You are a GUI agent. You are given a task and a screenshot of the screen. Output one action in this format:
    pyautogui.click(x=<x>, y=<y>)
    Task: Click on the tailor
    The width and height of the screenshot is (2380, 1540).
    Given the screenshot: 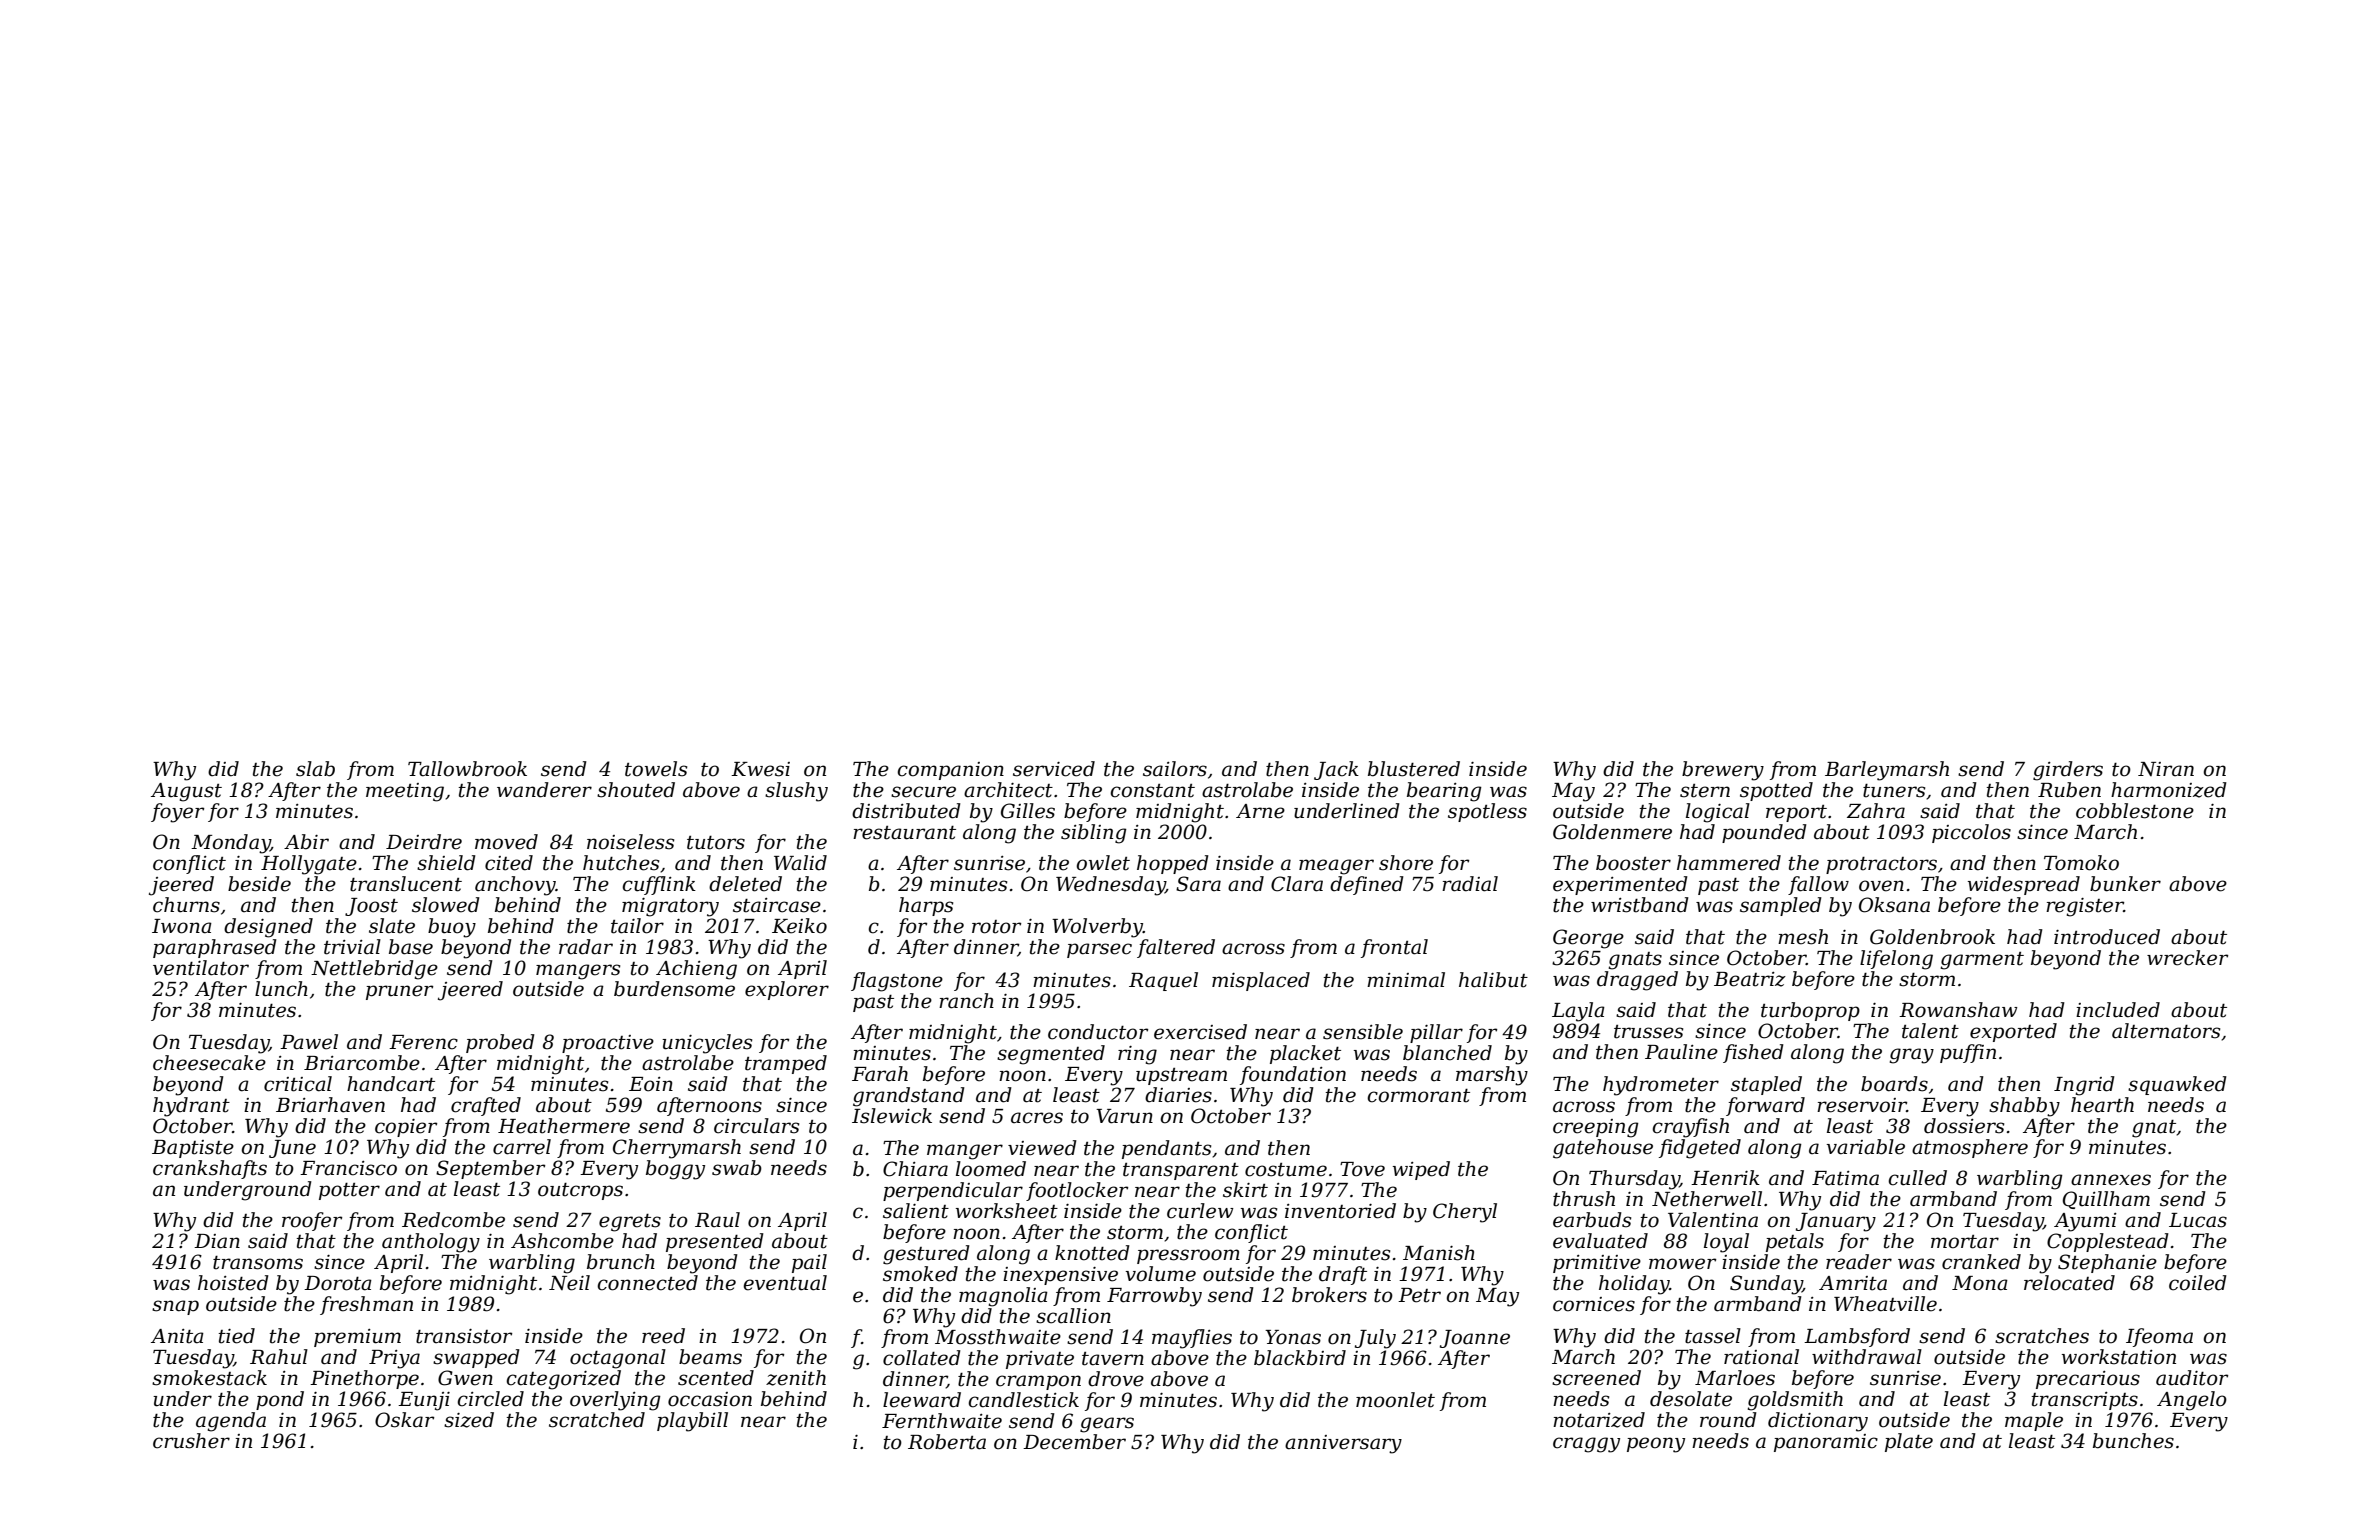 What is the action you would take?
    pyautogui.click(x=637, y=926)
